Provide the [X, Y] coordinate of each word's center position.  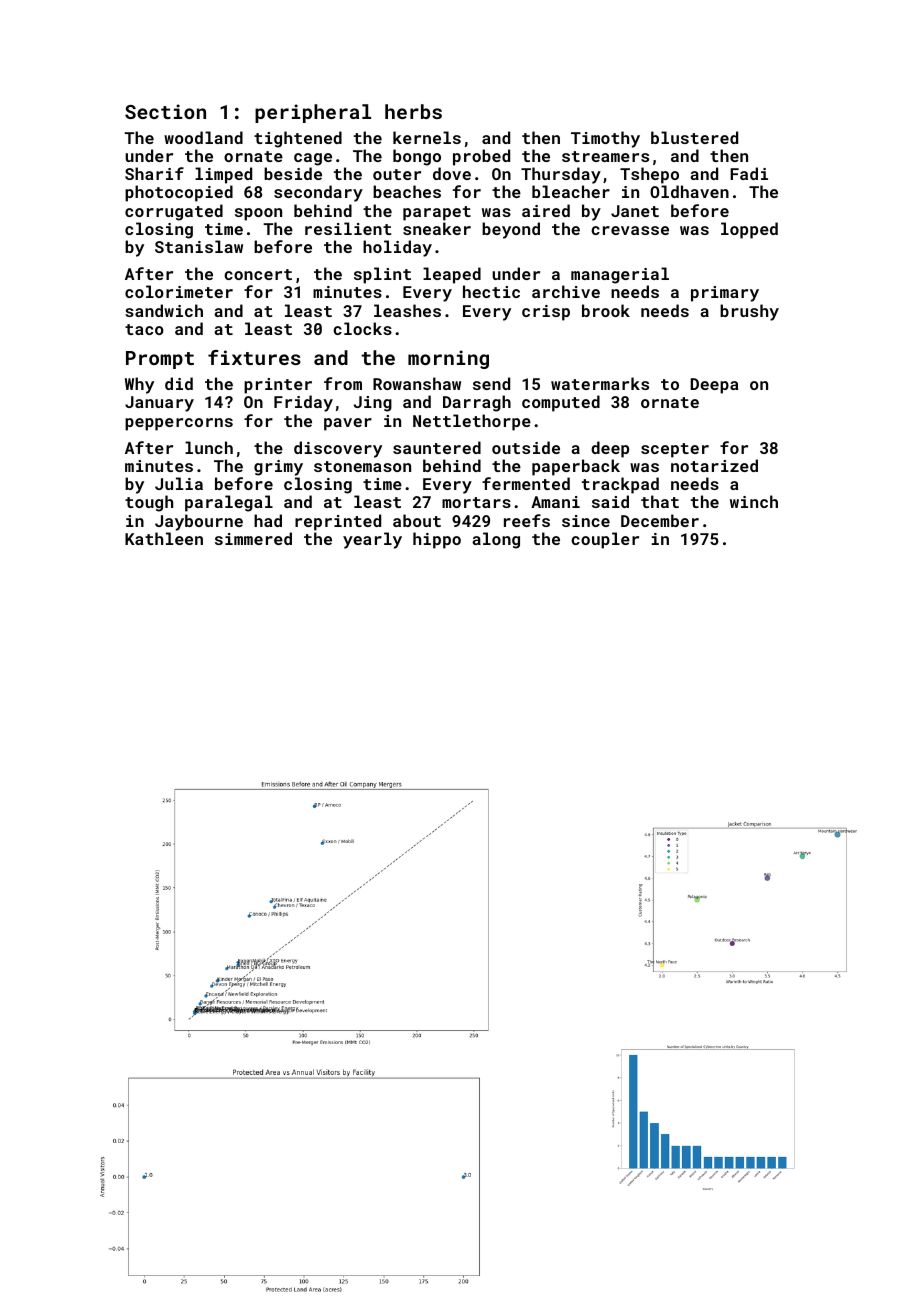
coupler [605, 540]
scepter [675, 450]
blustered [694, 137]
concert [258, 274]
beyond [511, 230]
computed [561, 403]
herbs [413, 111]
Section [165, 111]
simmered [253, 538]
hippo [437, 540]
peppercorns [179, 424]
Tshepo [649, 175]
